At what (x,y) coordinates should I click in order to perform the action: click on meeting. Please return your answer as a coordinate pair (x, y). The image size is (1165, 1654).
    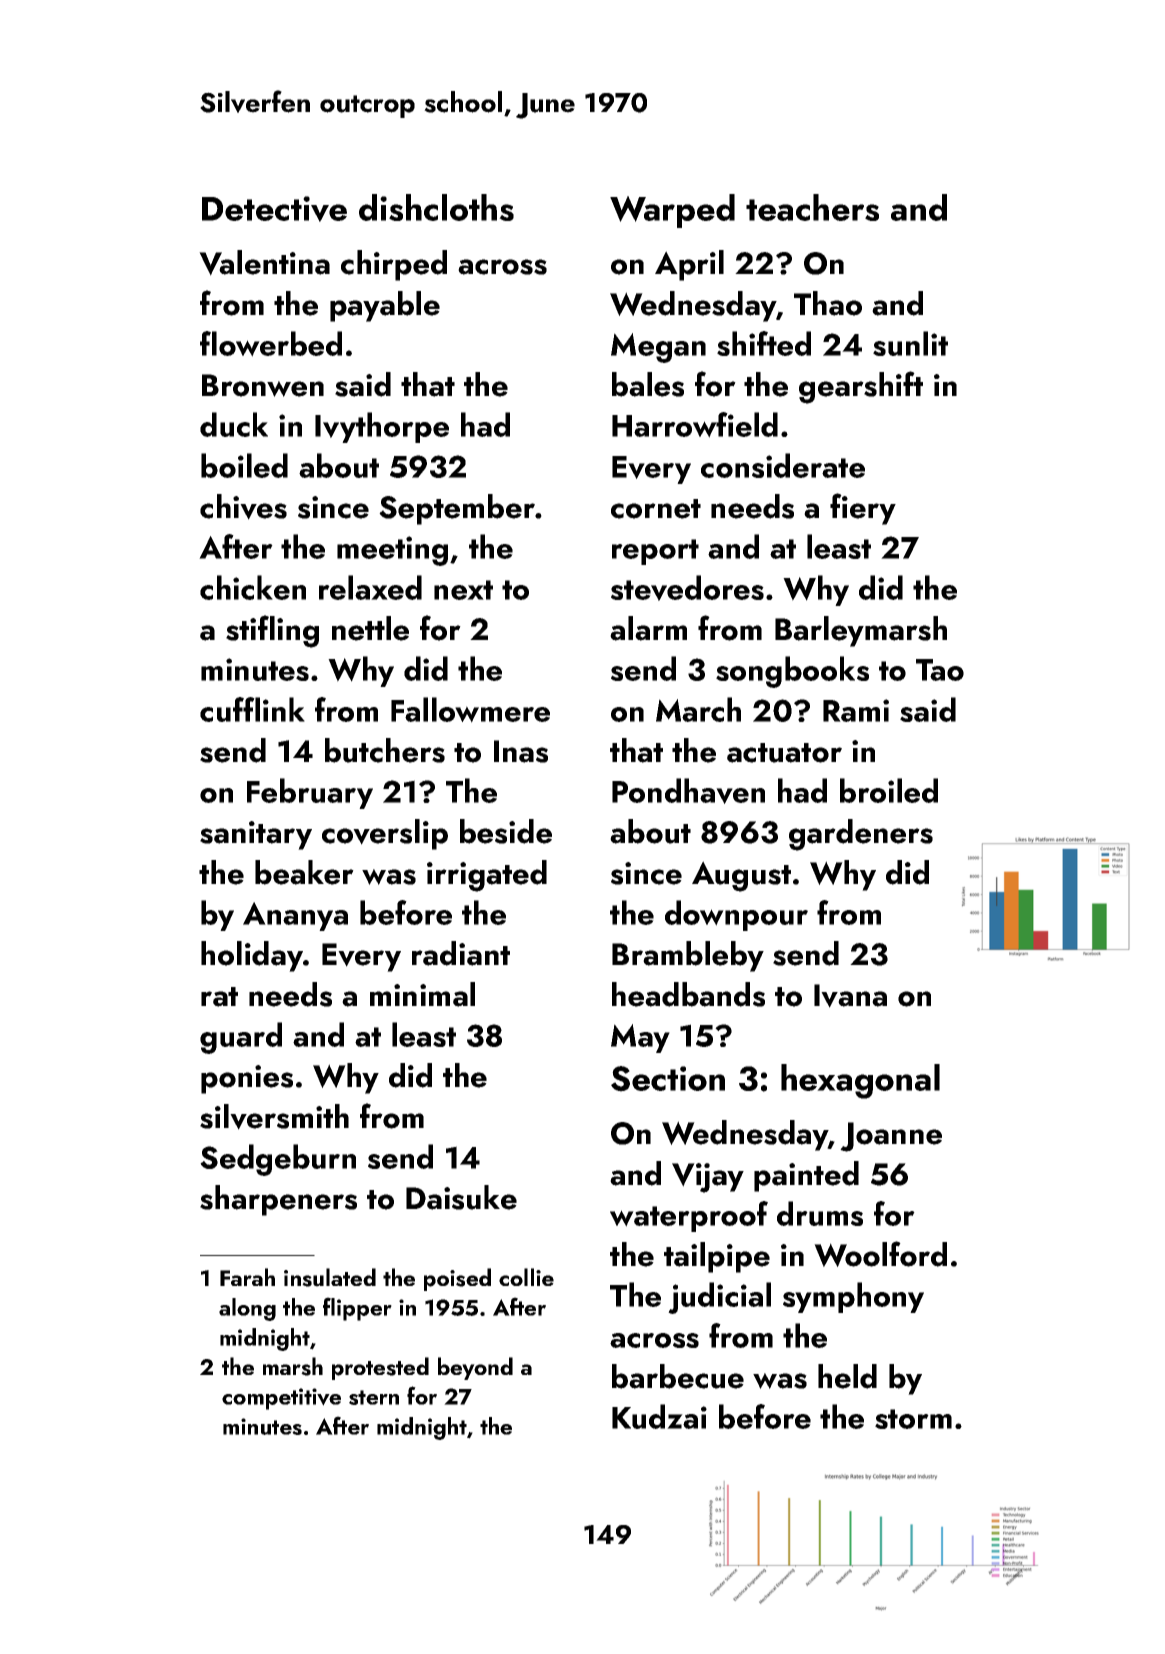
    Looking at the image, I should click on (392, 551).
